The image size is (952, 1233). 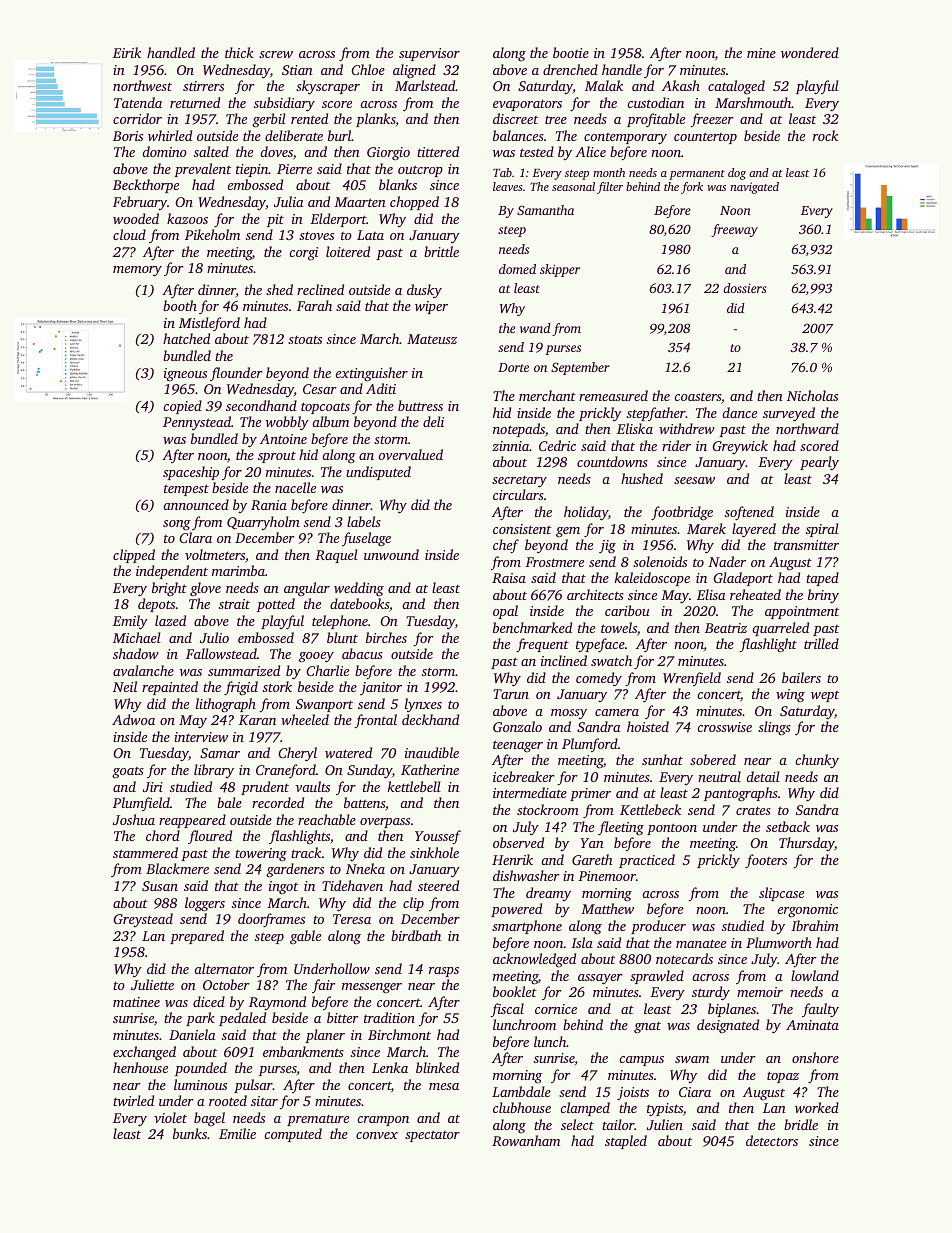 What do you see at coordinates (242, 1019) in the image?
I see `pedaled` at bounding box center [242, 1019].
